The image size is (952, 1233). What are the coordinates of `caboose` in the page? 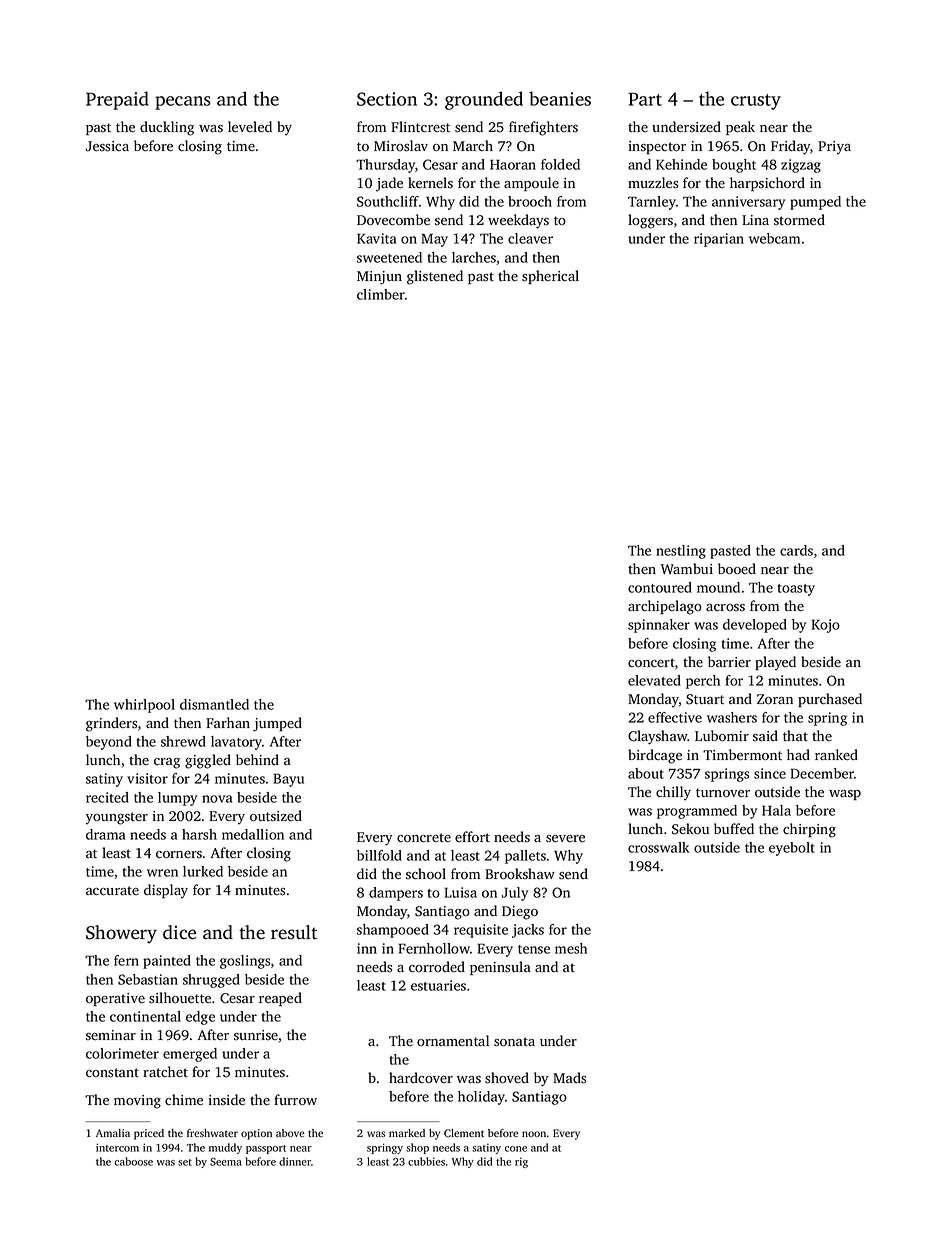 It's located at (133, 1161).
